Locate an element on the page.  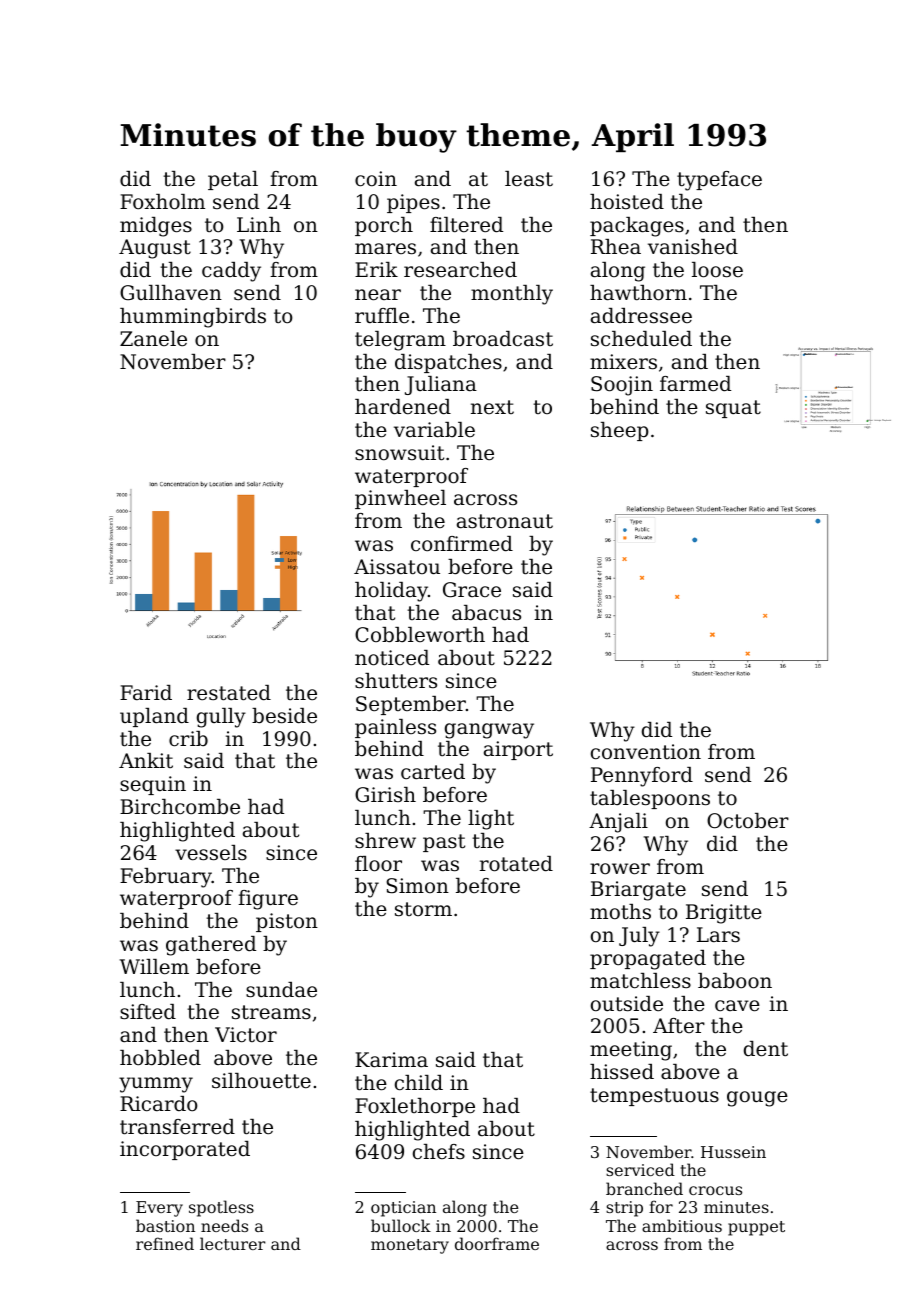
hoisted is located at coordinates (627, 202).
